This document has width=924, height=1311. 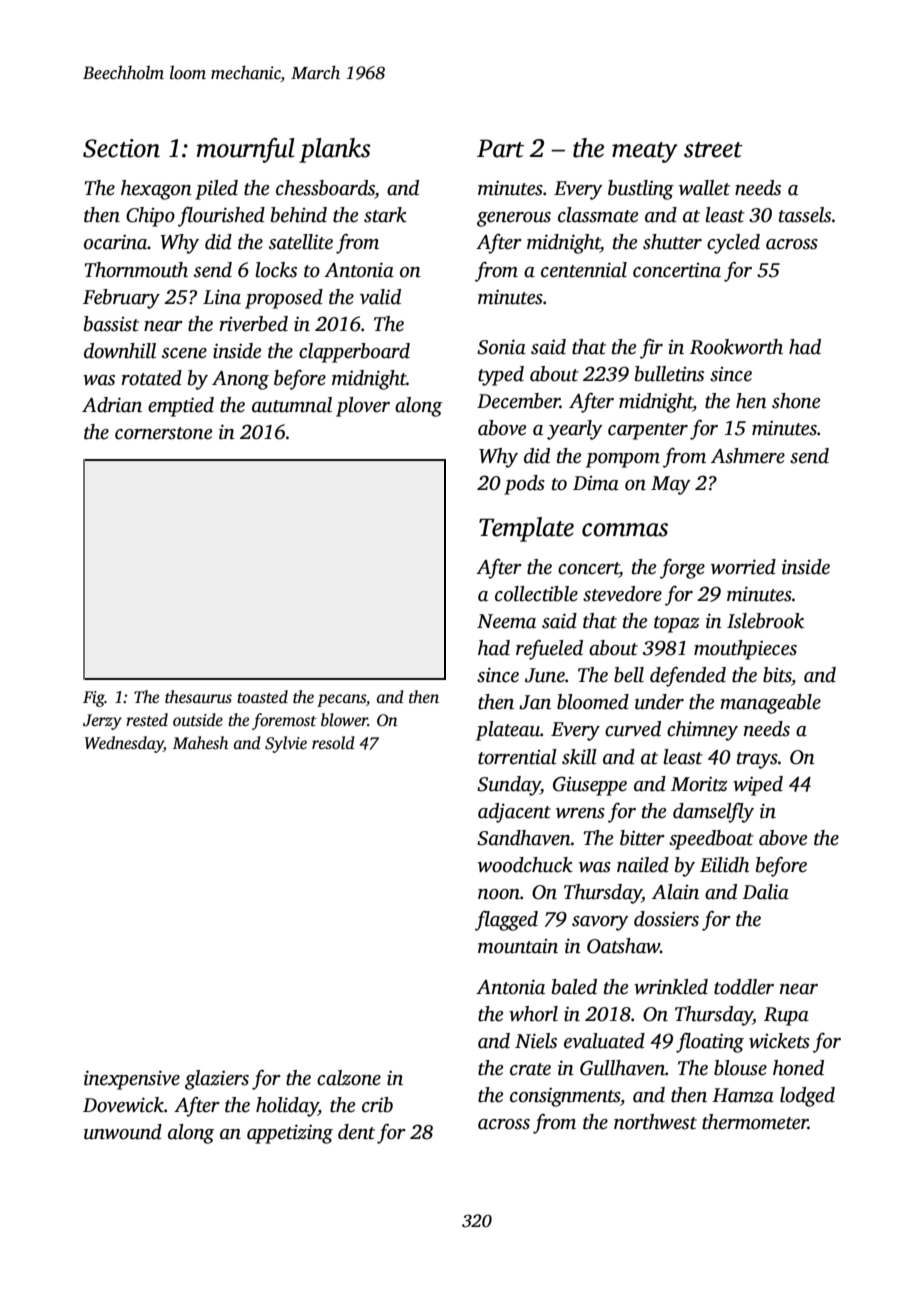 I want to click on northwest, so click(x=655, y=1122).
